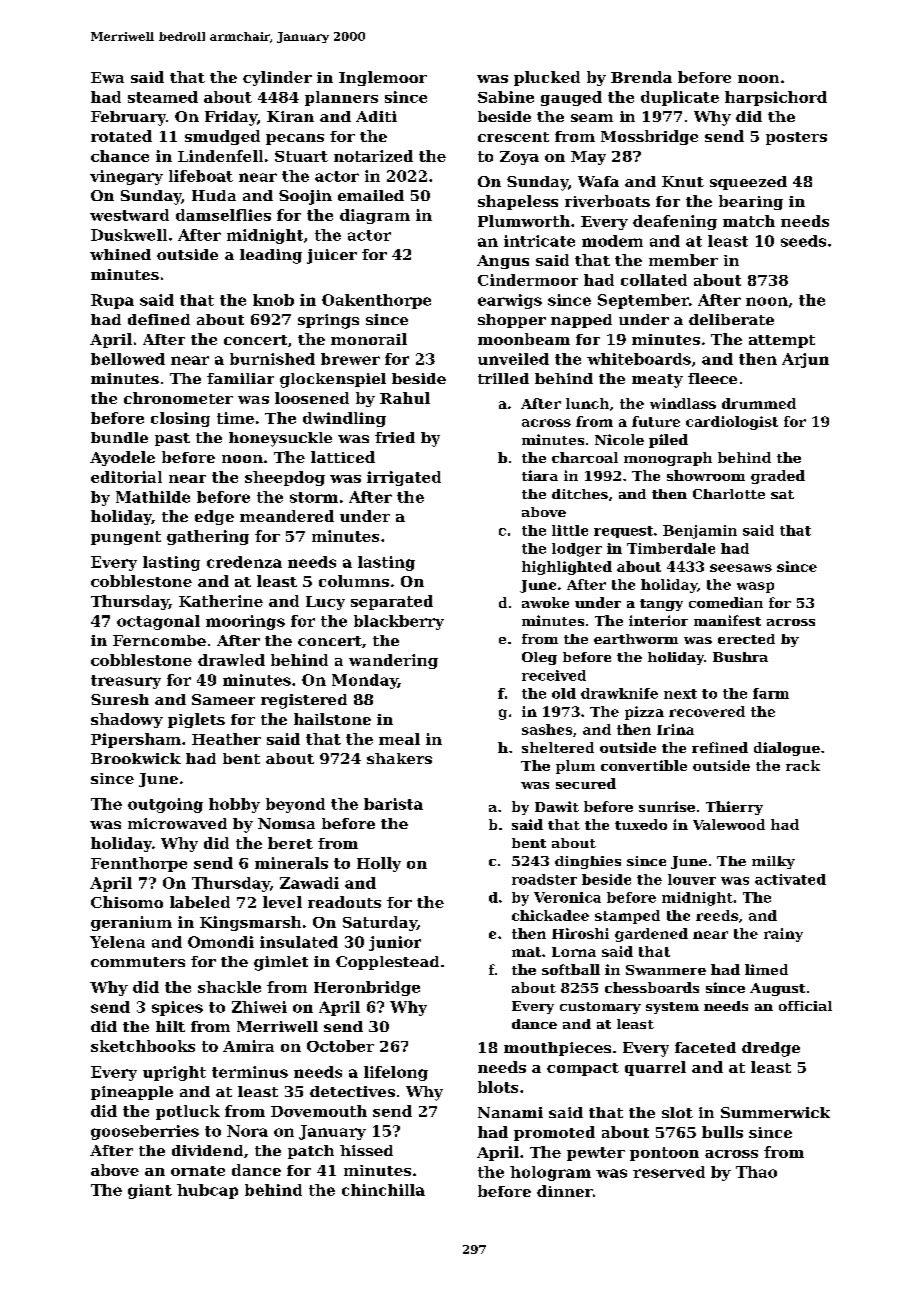 Image resolution: width=924 pixels, height=1308 pixels. Describe the element at coordinates (174, 1073) in the screenshot. I see `upright` at that location.
